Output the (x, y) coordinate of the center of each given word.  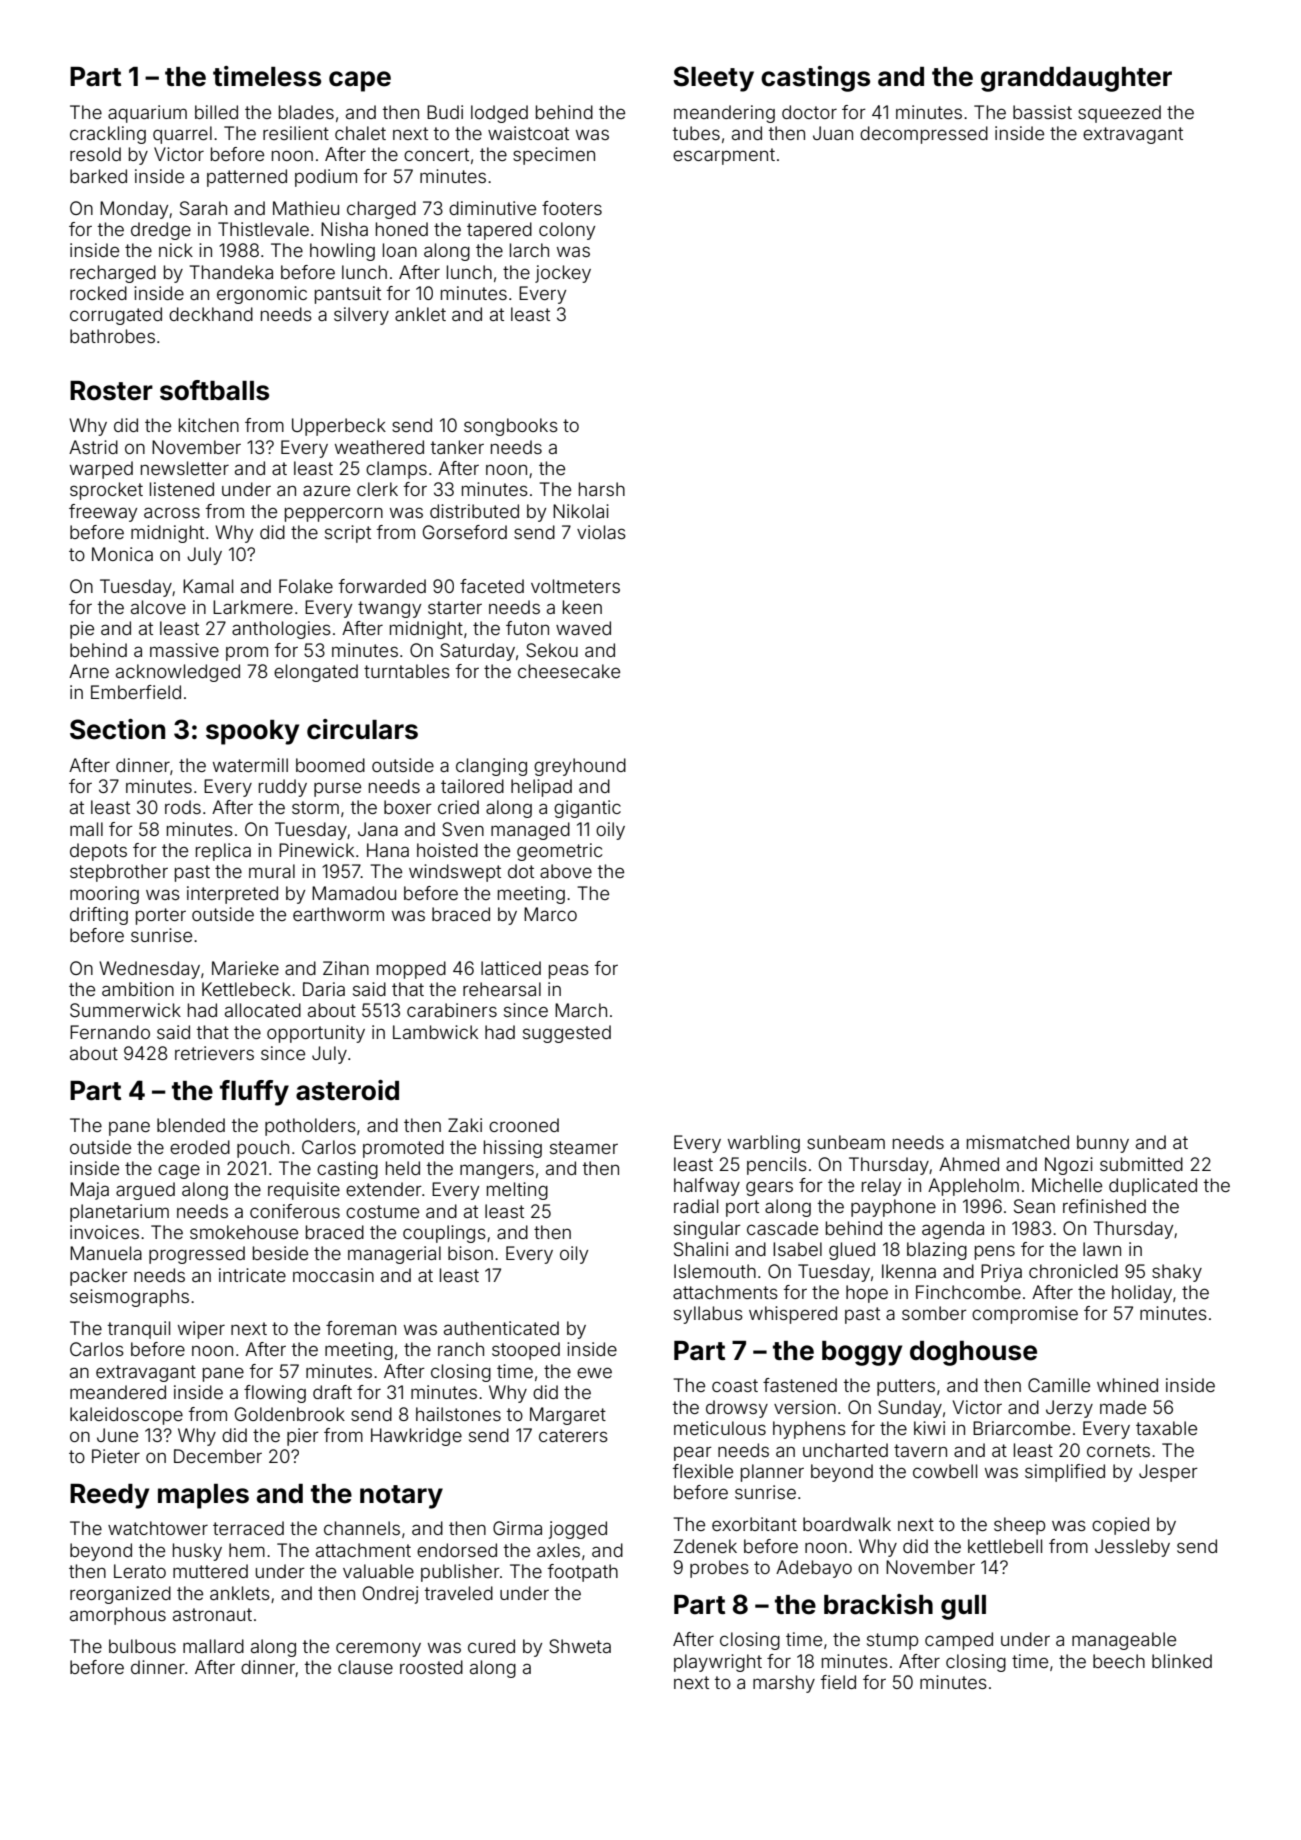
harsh (602, 489)
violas (601, 532)
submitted (1141, 1164)
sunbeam (846, 1142)
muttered (210, 1571)
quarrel (182, 135)
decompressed (924, 135)
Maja (89, 1191)
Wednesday (149, 970)
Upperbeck (339, 427)
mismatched (1018, 1142)
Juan (833, 133)
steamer (584, 1147)
